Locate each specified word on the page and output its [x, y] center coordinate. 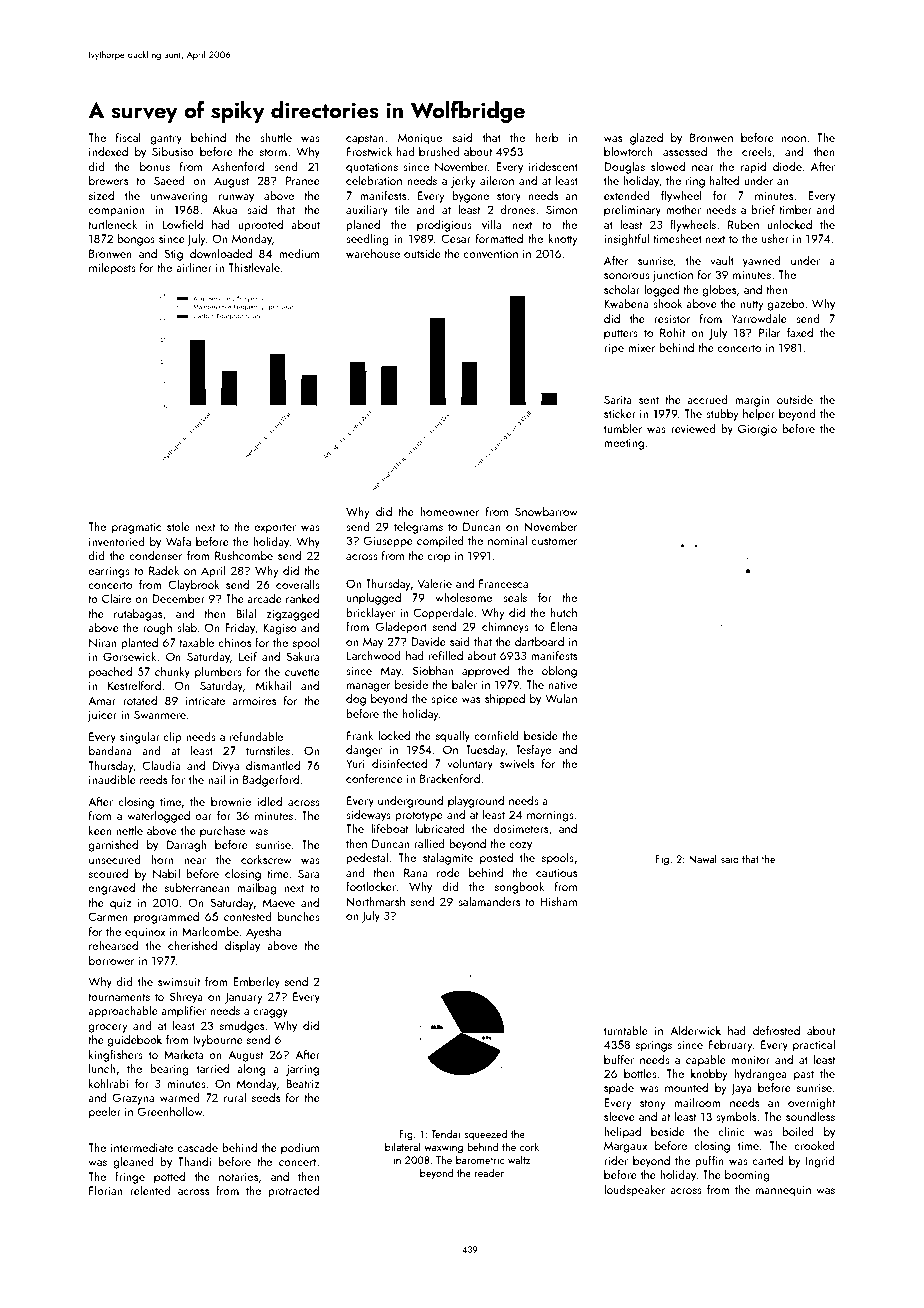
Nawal [703, 858]
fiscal [128, 137]
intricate [205, 700]
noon [793, 139]
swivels [517, 763]
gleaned [133, 1162]
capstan [365, 139]
